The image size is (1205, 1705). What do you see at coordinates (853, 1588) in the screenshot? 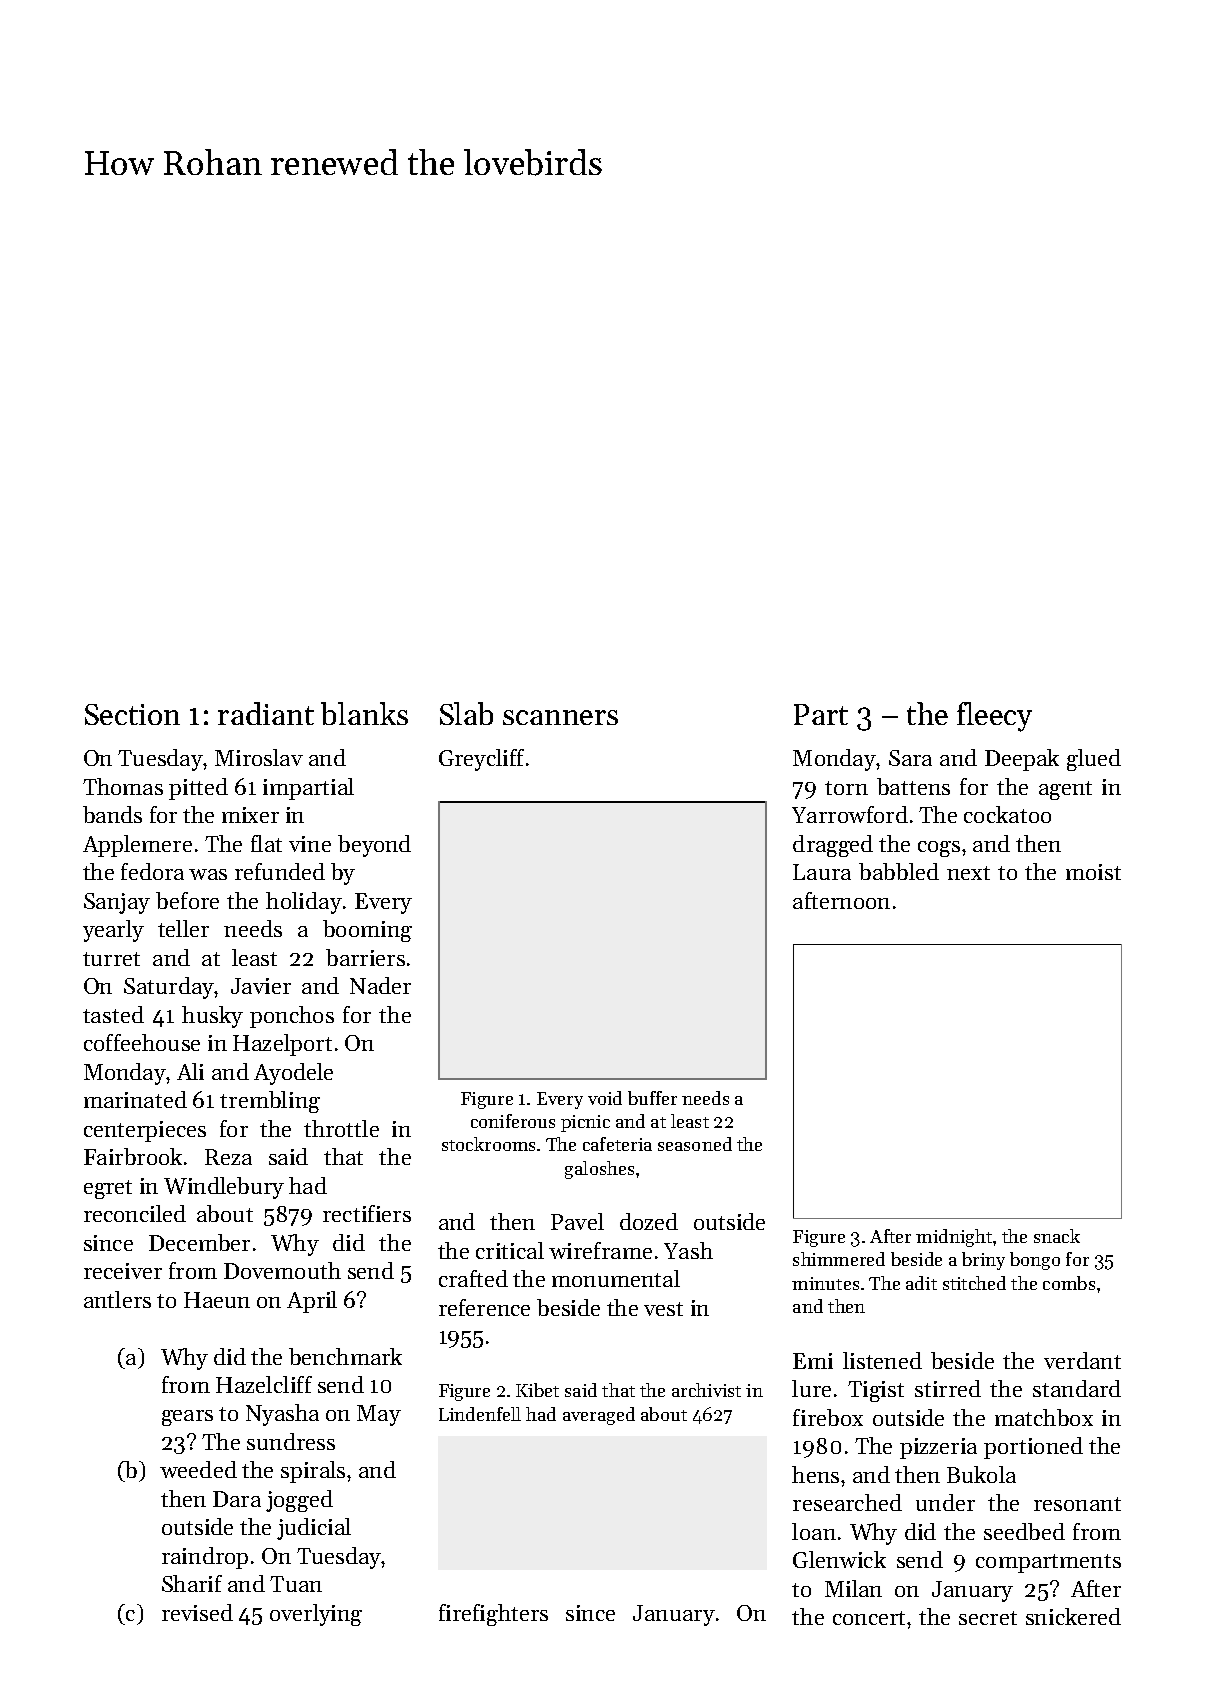
I see `Milan` at bounding box center [853, 1588].
